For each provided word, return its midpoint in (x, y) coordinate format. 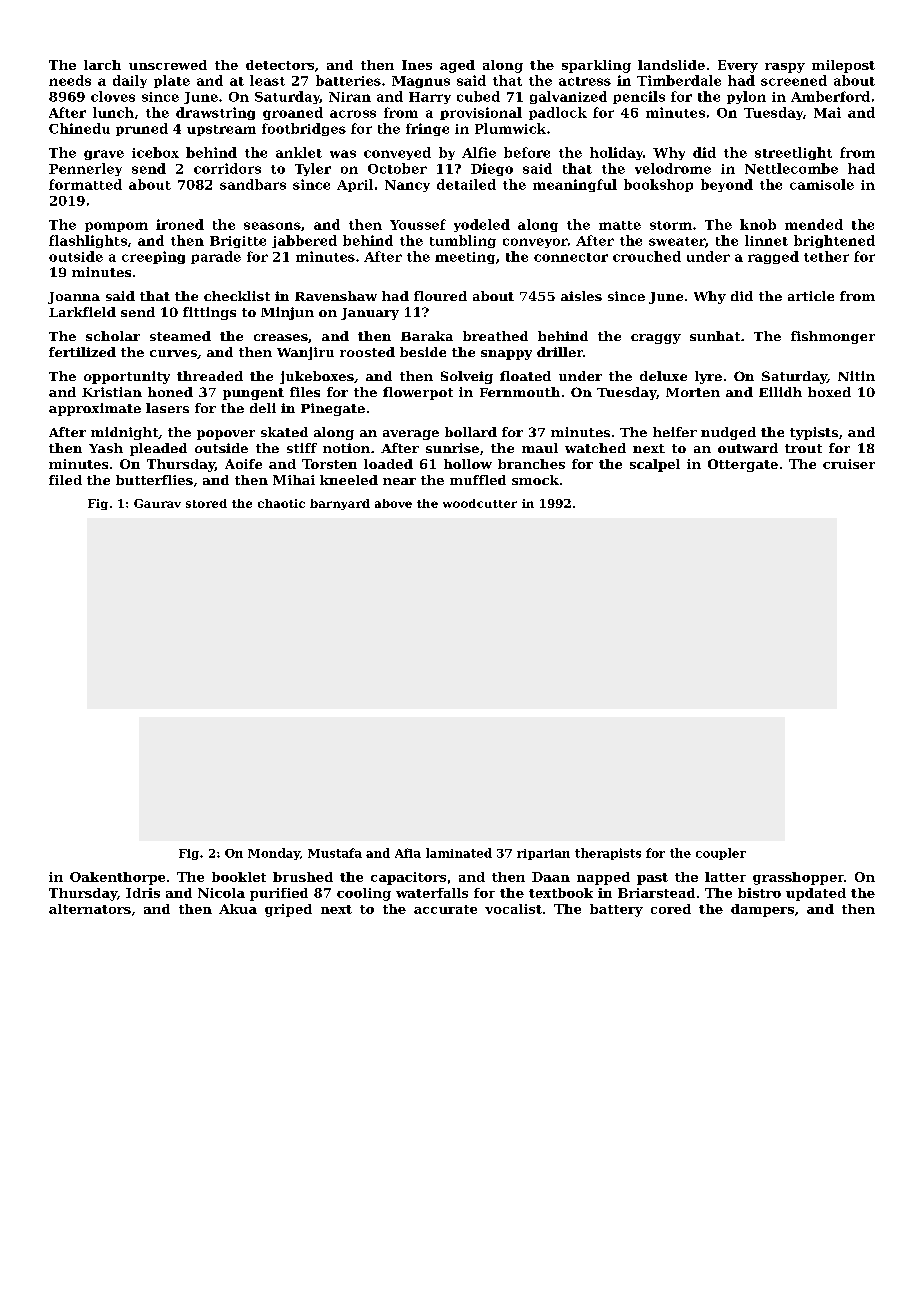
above (393, 503)
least (267, 80)
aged (457, 66)
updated (816, 894)
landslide (671, 65)
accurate (445, 909)
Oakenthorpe (117, 878)
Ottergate (743, 465)
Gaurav (157, 503)
